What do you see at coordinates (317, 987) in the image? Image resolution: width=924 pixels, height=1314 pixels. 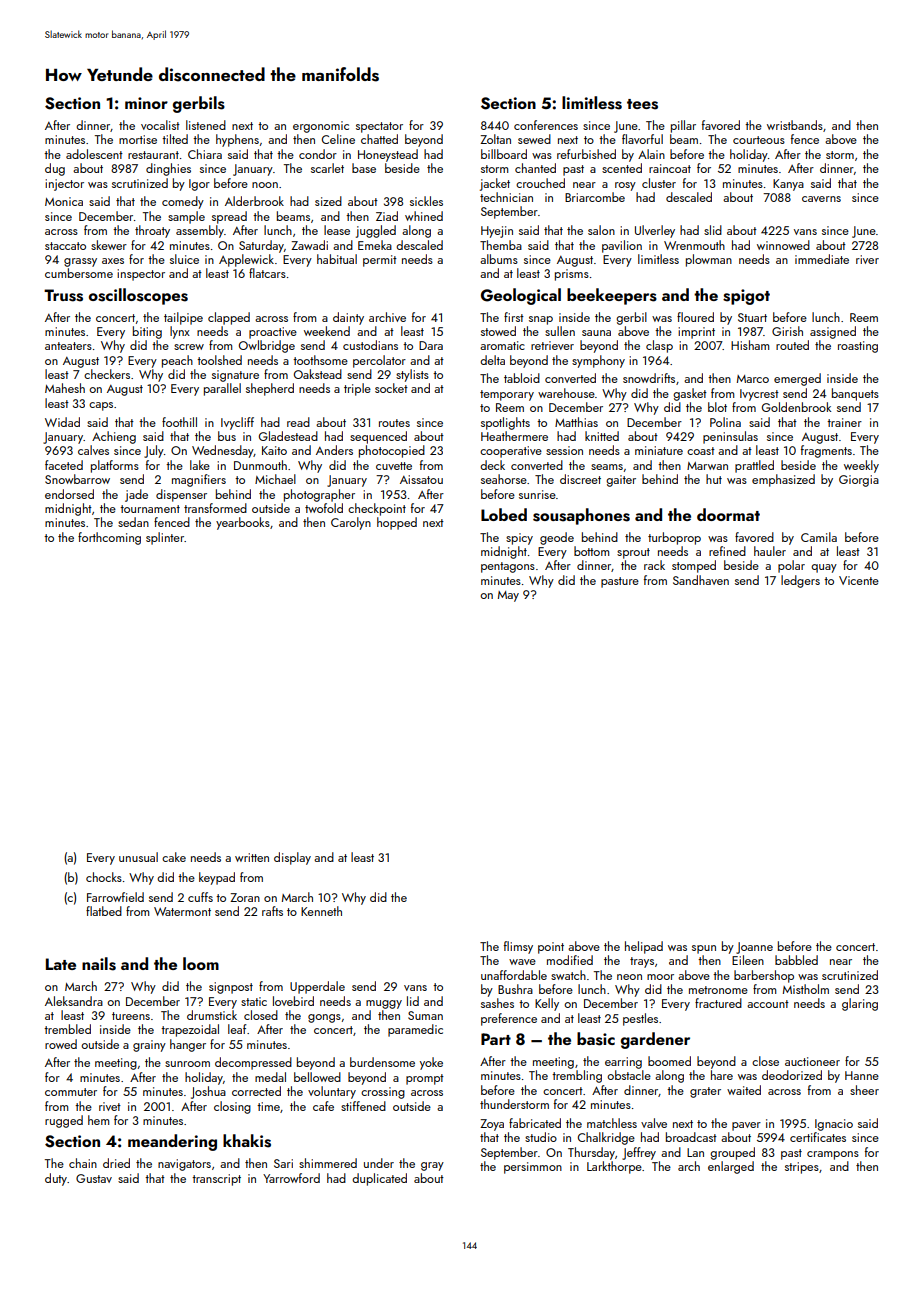 I see `Upperdale` at bounding box center [317, 987].
